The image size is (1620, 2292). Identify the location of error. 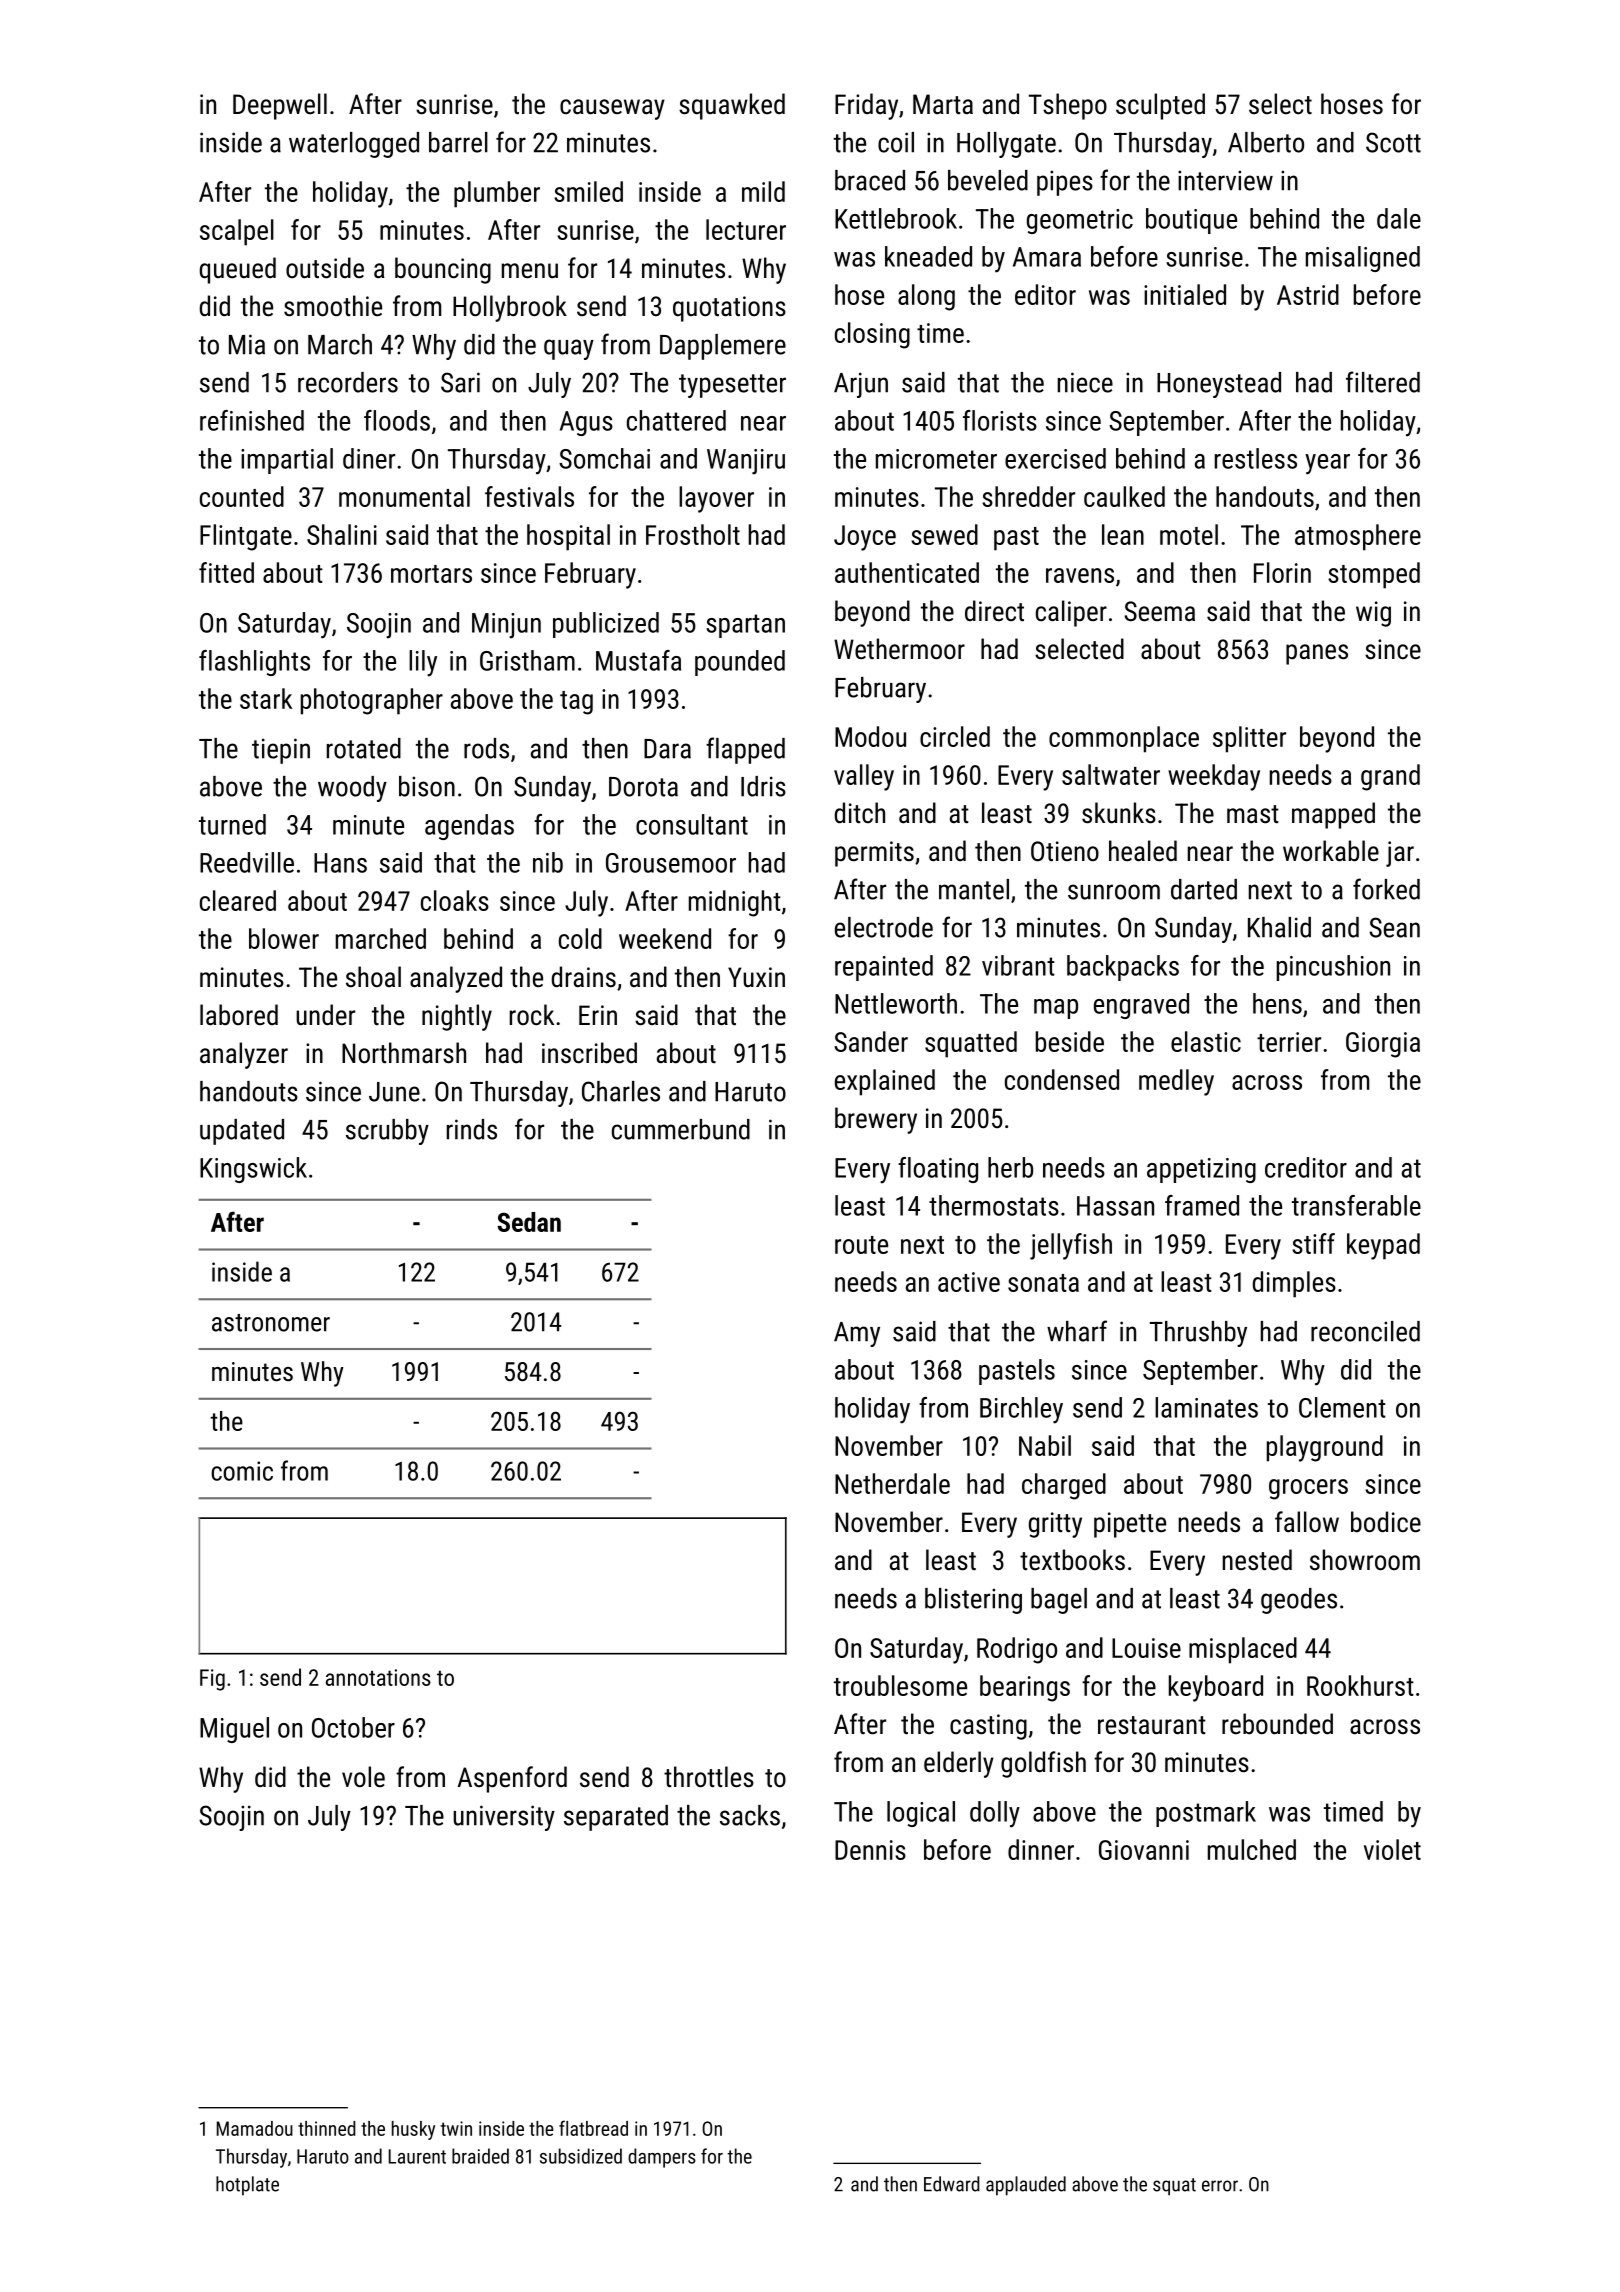
(1220, 2186).
